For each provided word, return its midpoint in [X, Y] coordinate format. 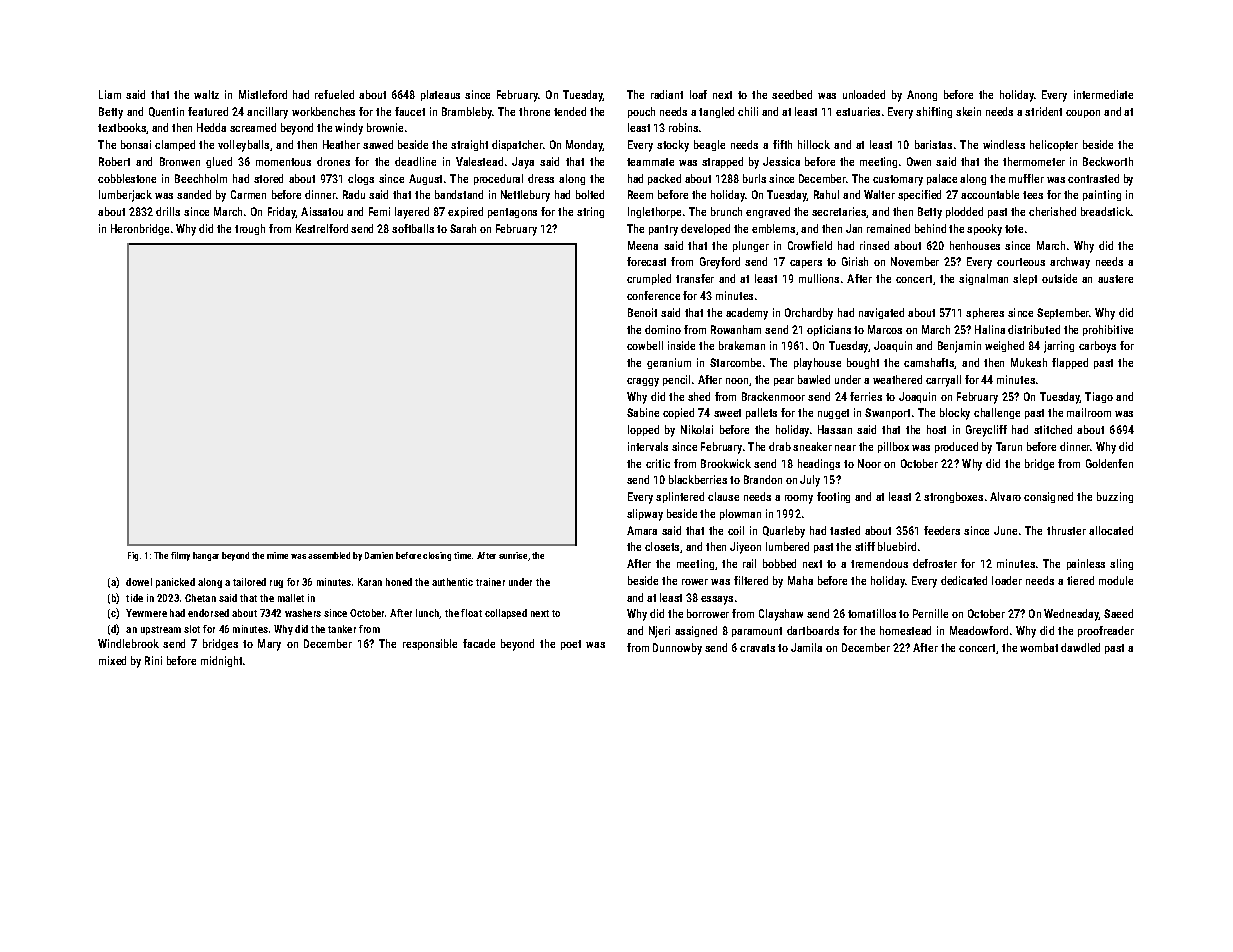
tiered [1080, 580]
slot [192, 629]
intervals [648, 446]
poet [571, 645]
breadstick [1106, 211]
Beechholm [201, 178]
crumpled [649, 279]
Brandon [763, 479]
